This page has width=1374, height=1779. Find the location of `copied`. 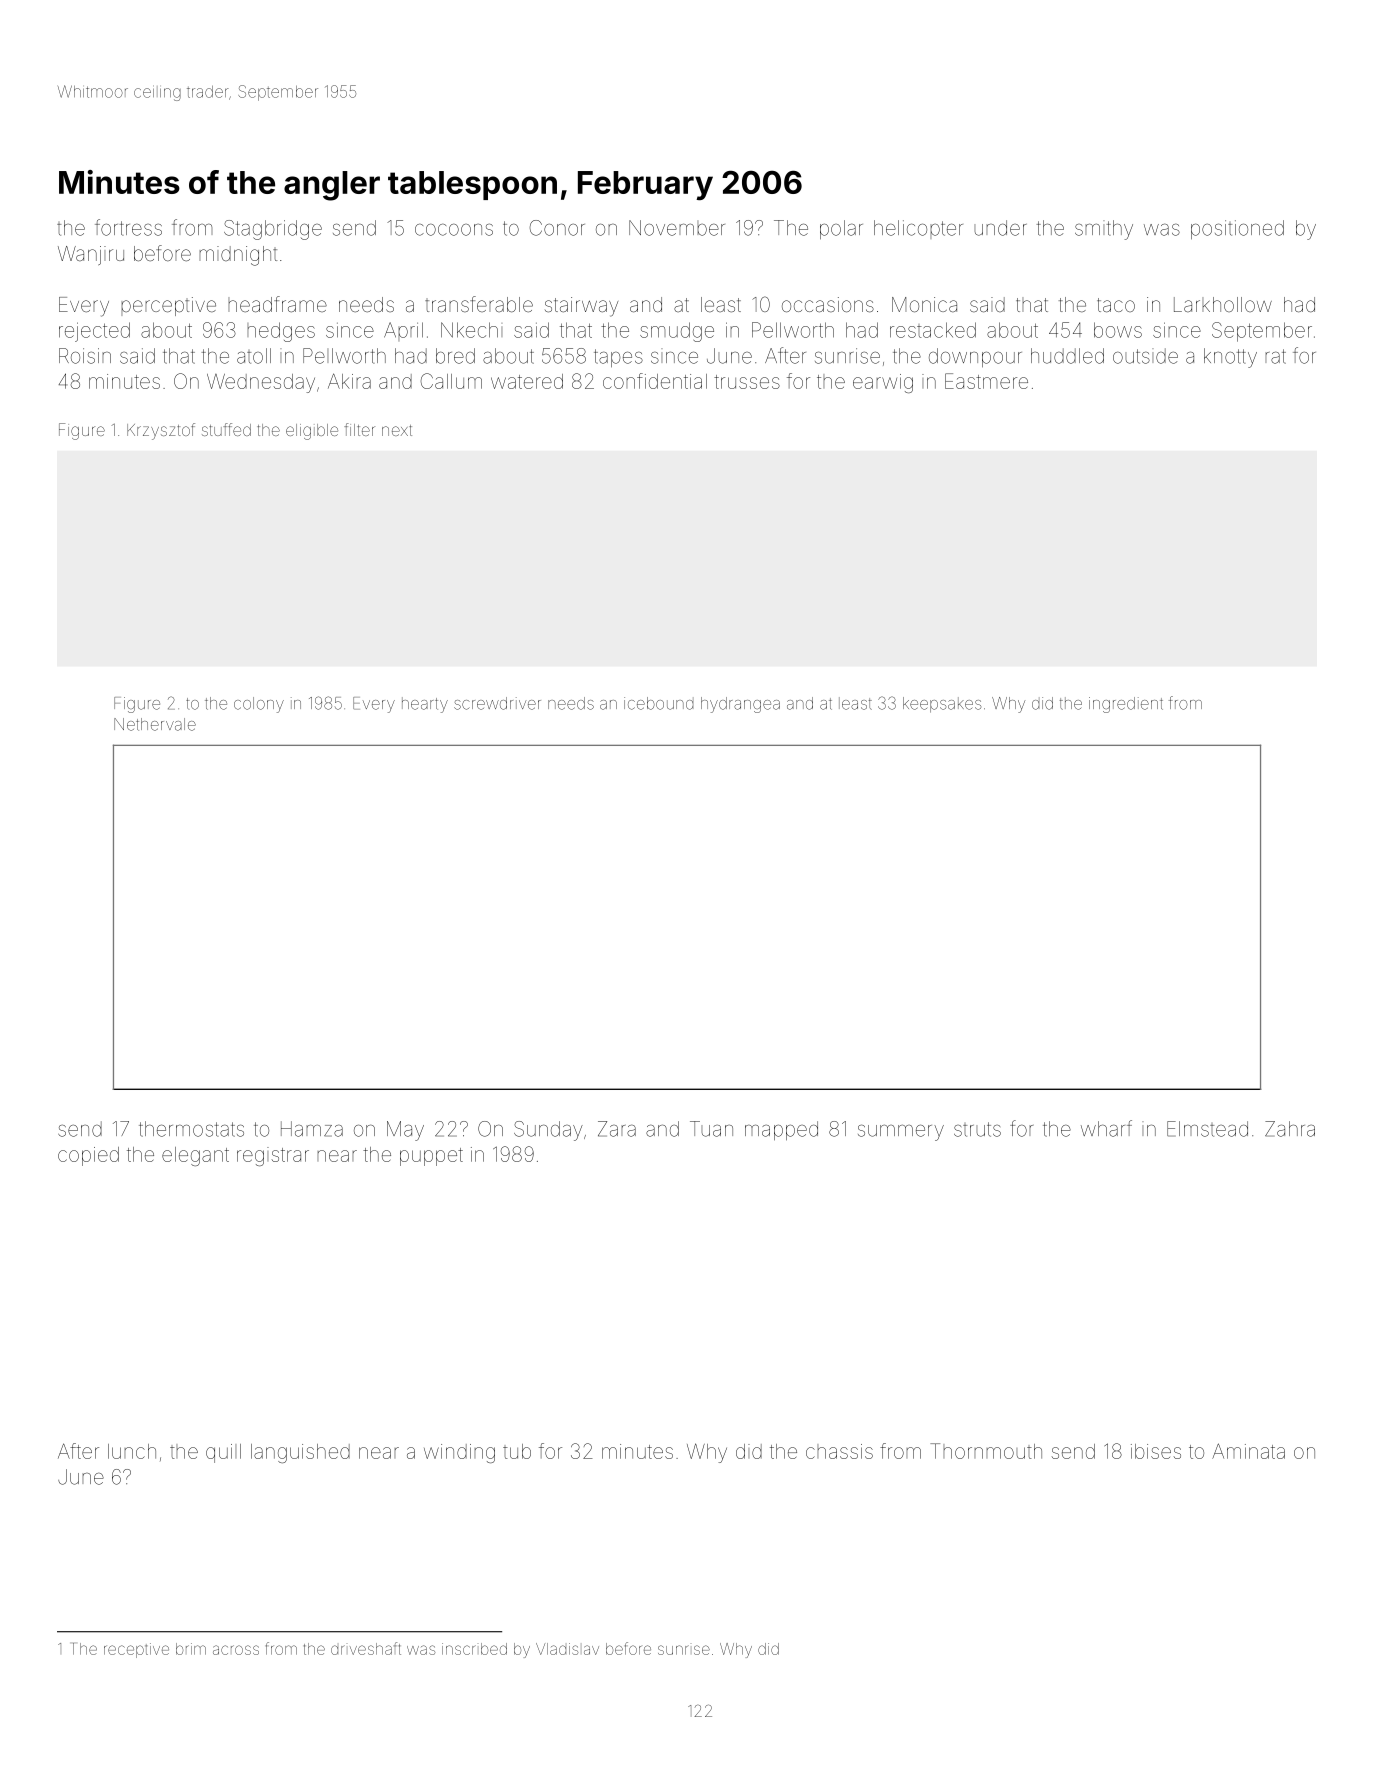

copied is located at coordinates (88, 1156).
